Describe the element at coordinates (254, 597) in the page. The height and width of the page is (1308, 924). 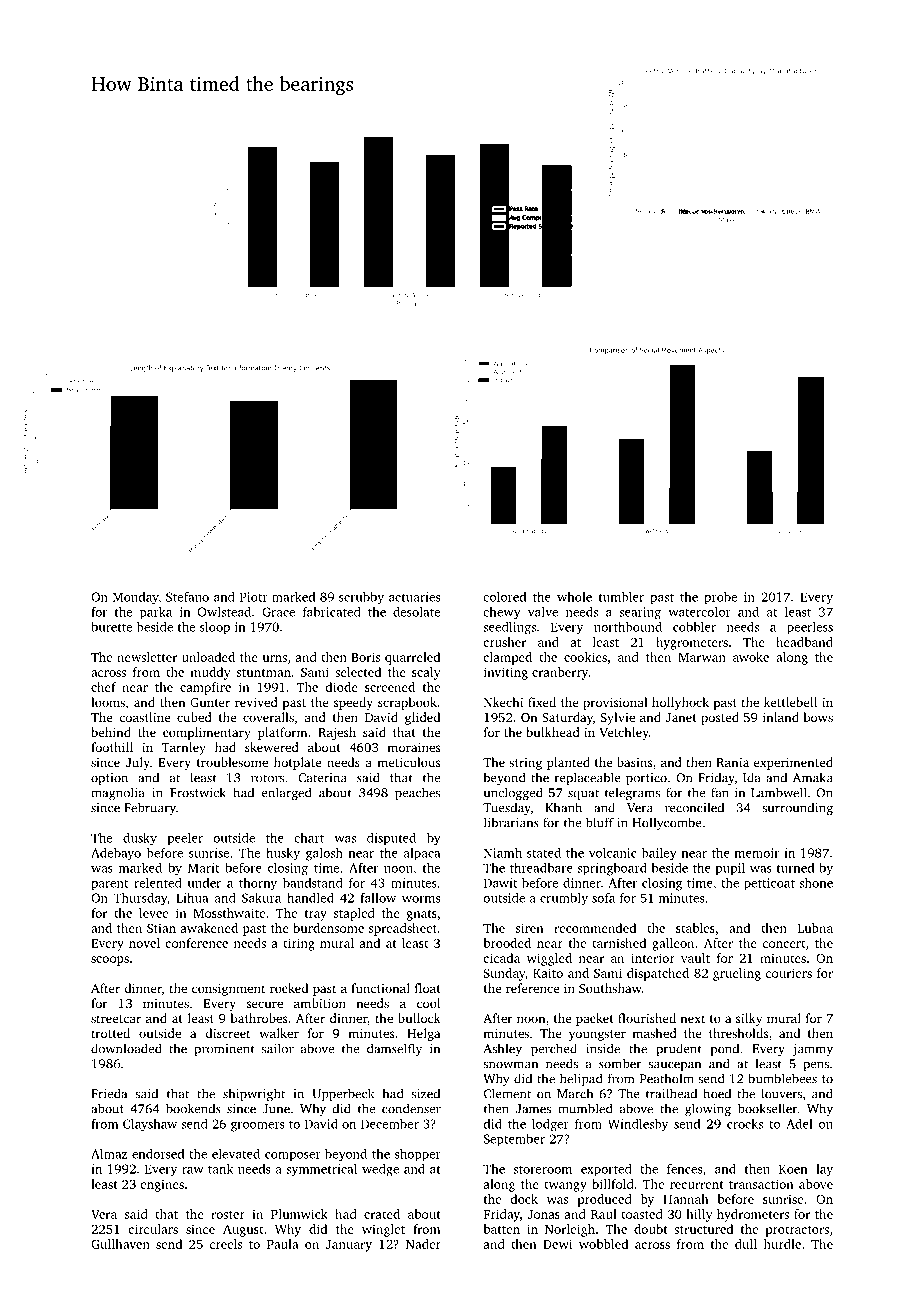
I see `Piotr` at that location.
